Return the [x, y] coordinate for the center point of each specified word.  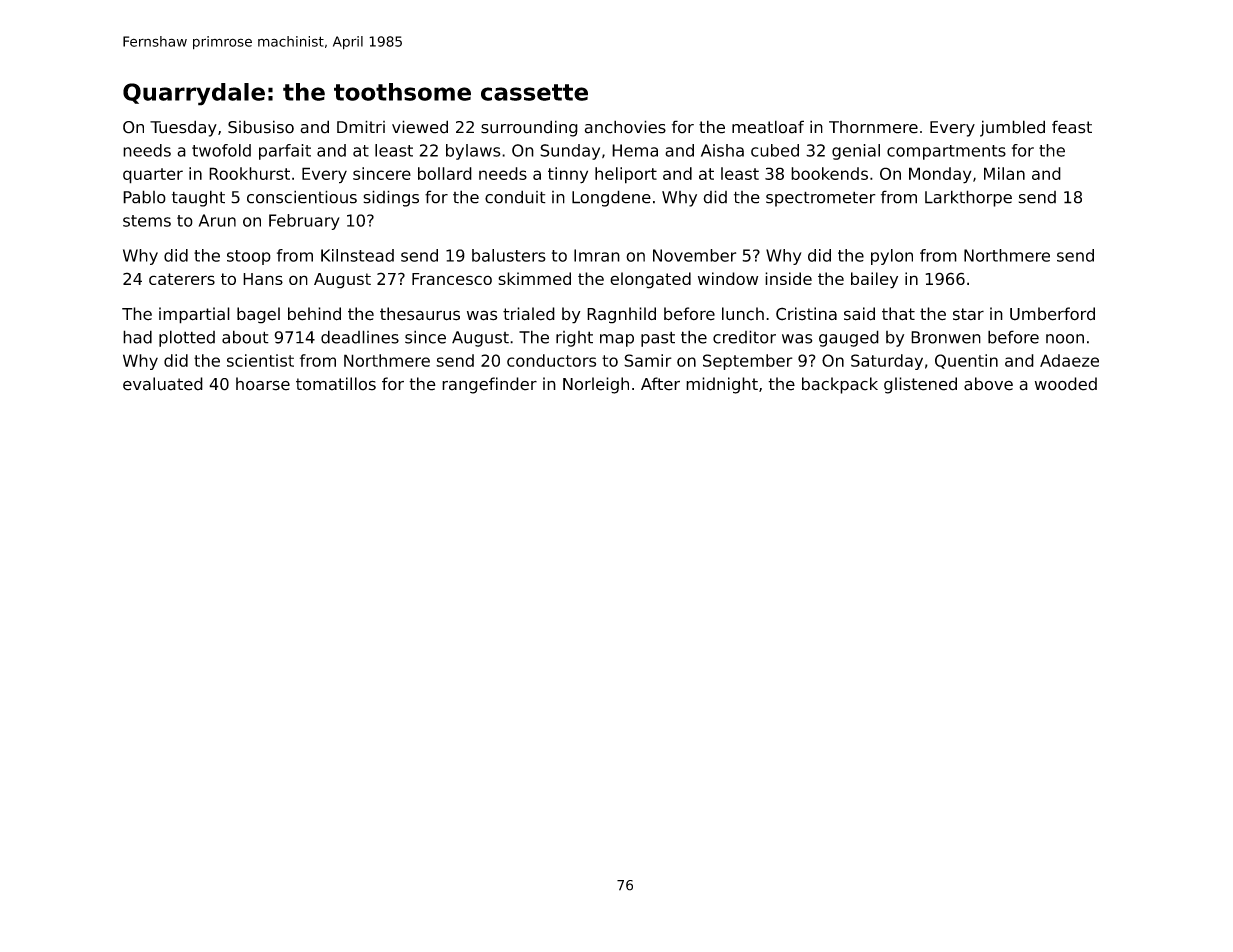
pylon [892, 257]
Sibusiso [261, 127]
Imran [597, 255]
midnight [722, 385]
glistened [920, 385]
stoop [249, 257]
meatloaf [768, 127]
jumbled [1012, 128]
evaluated [163, 384]
